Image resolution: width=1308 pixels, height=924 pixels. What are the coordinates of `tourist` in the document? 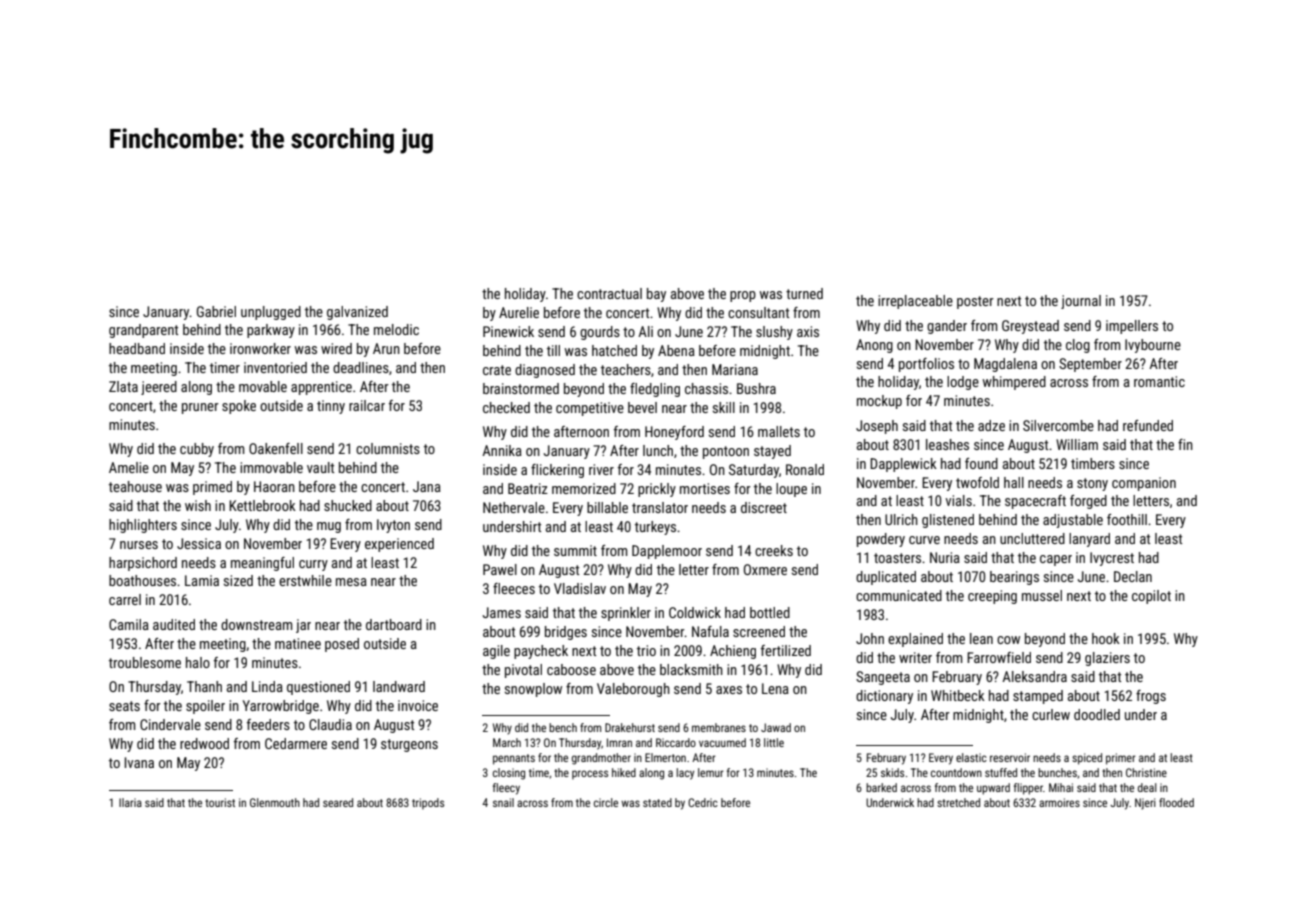 It's located at (220, 802).
